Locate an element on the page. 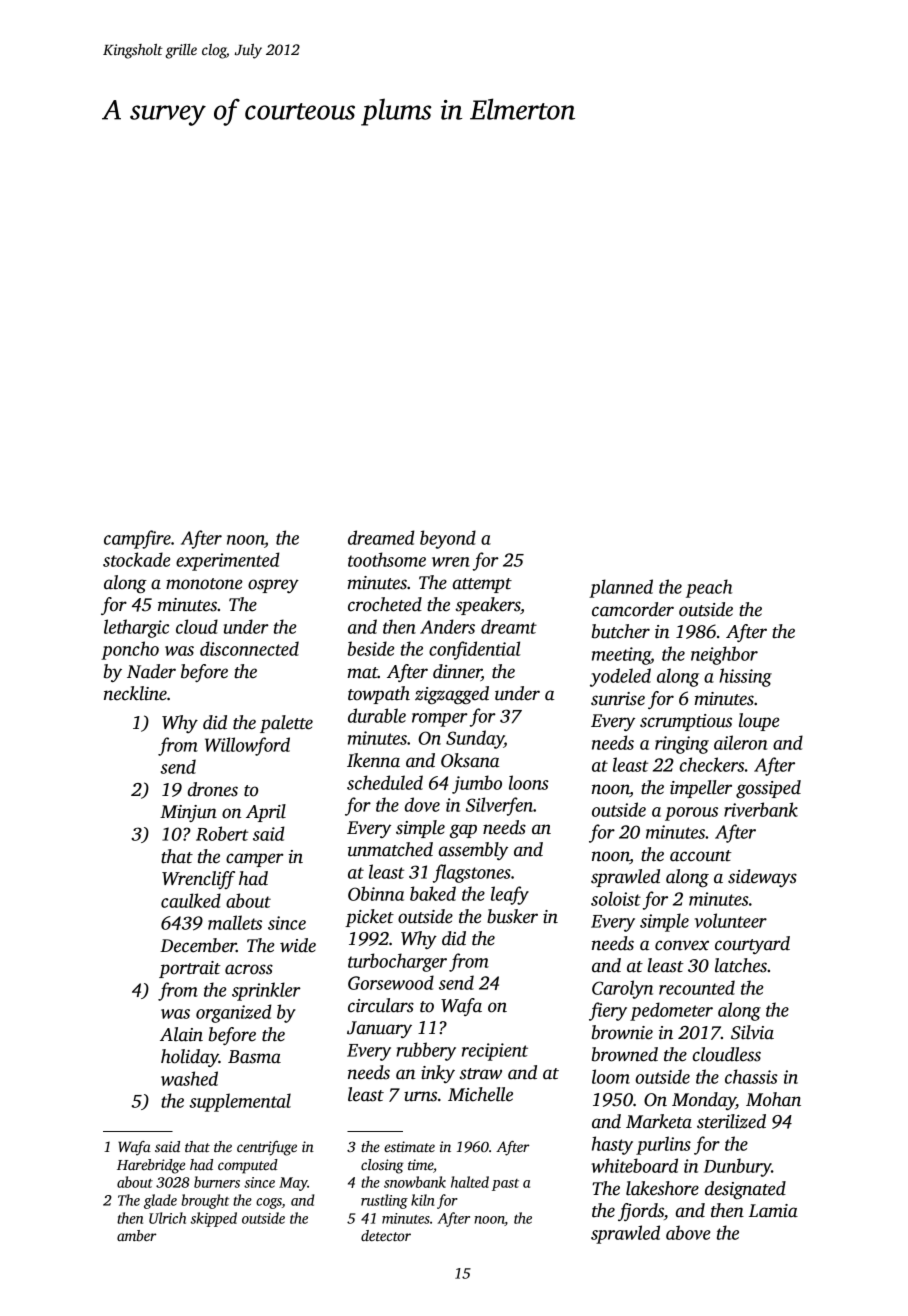 The width and height of the page is (908, 1316). circulars is located at coordinates (381, 1005).
